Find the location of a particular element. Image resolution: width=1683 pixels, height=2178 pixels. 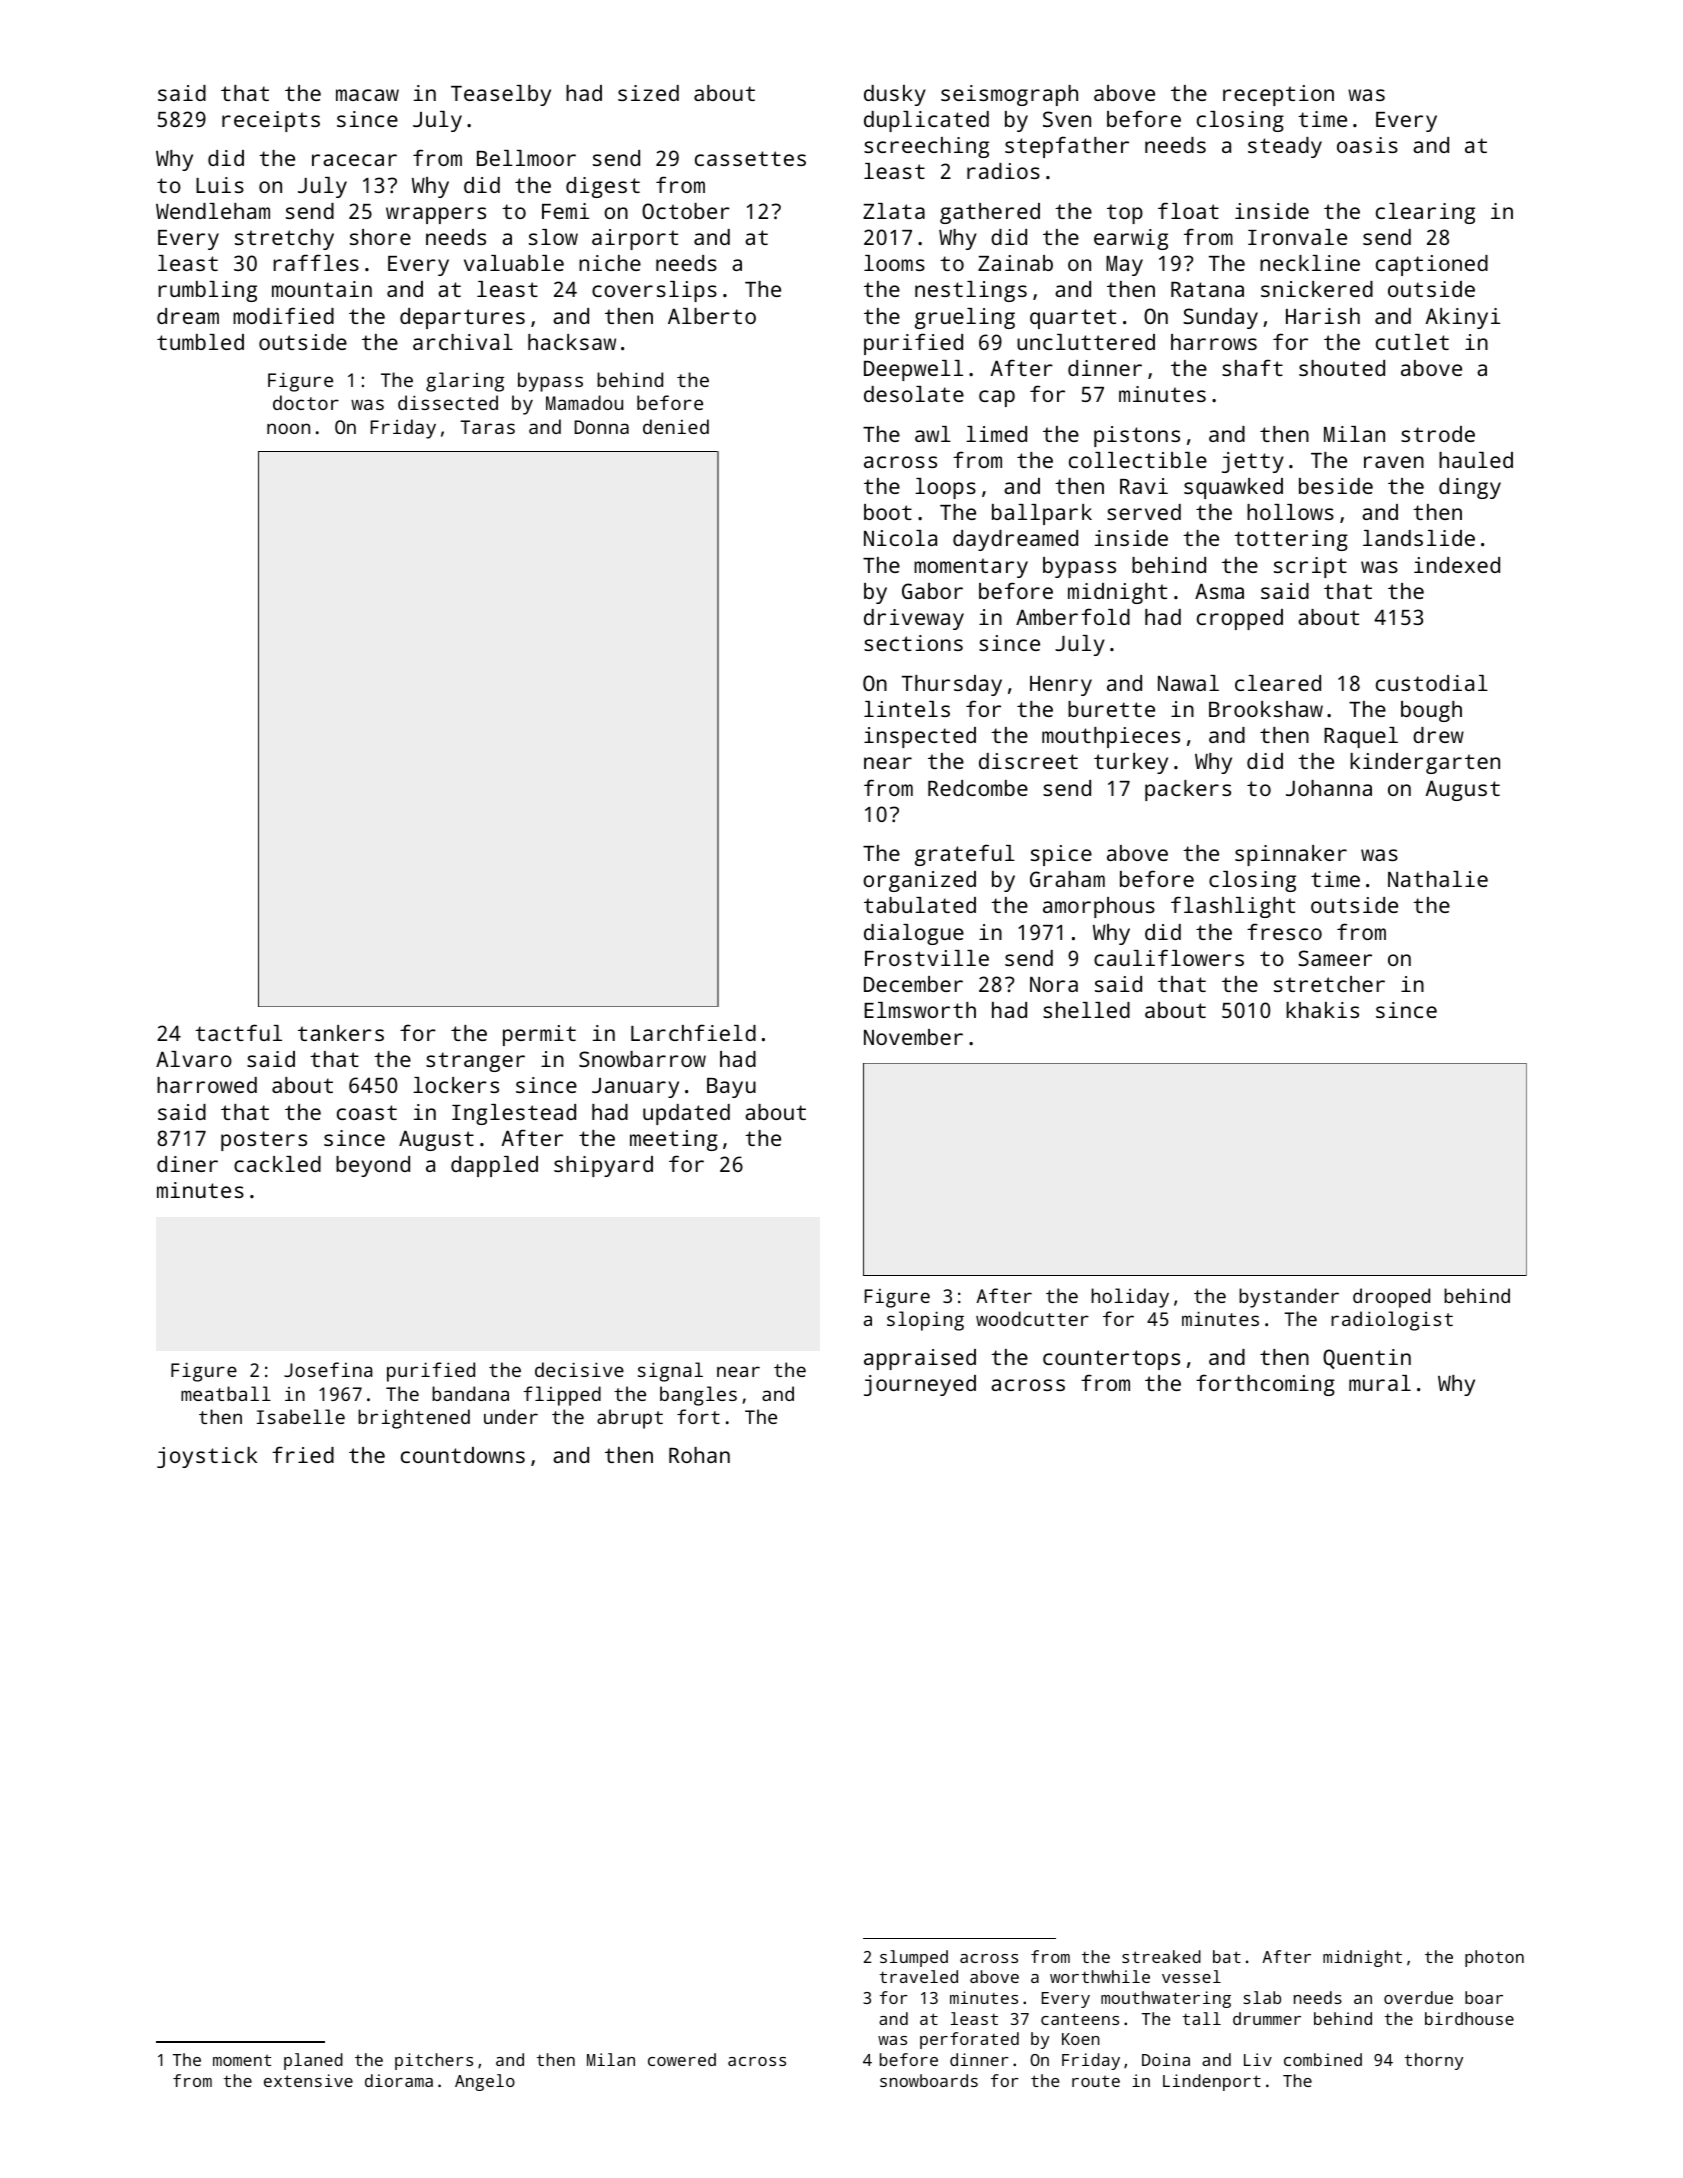

cowered is located at coordinates (682, 2059).
